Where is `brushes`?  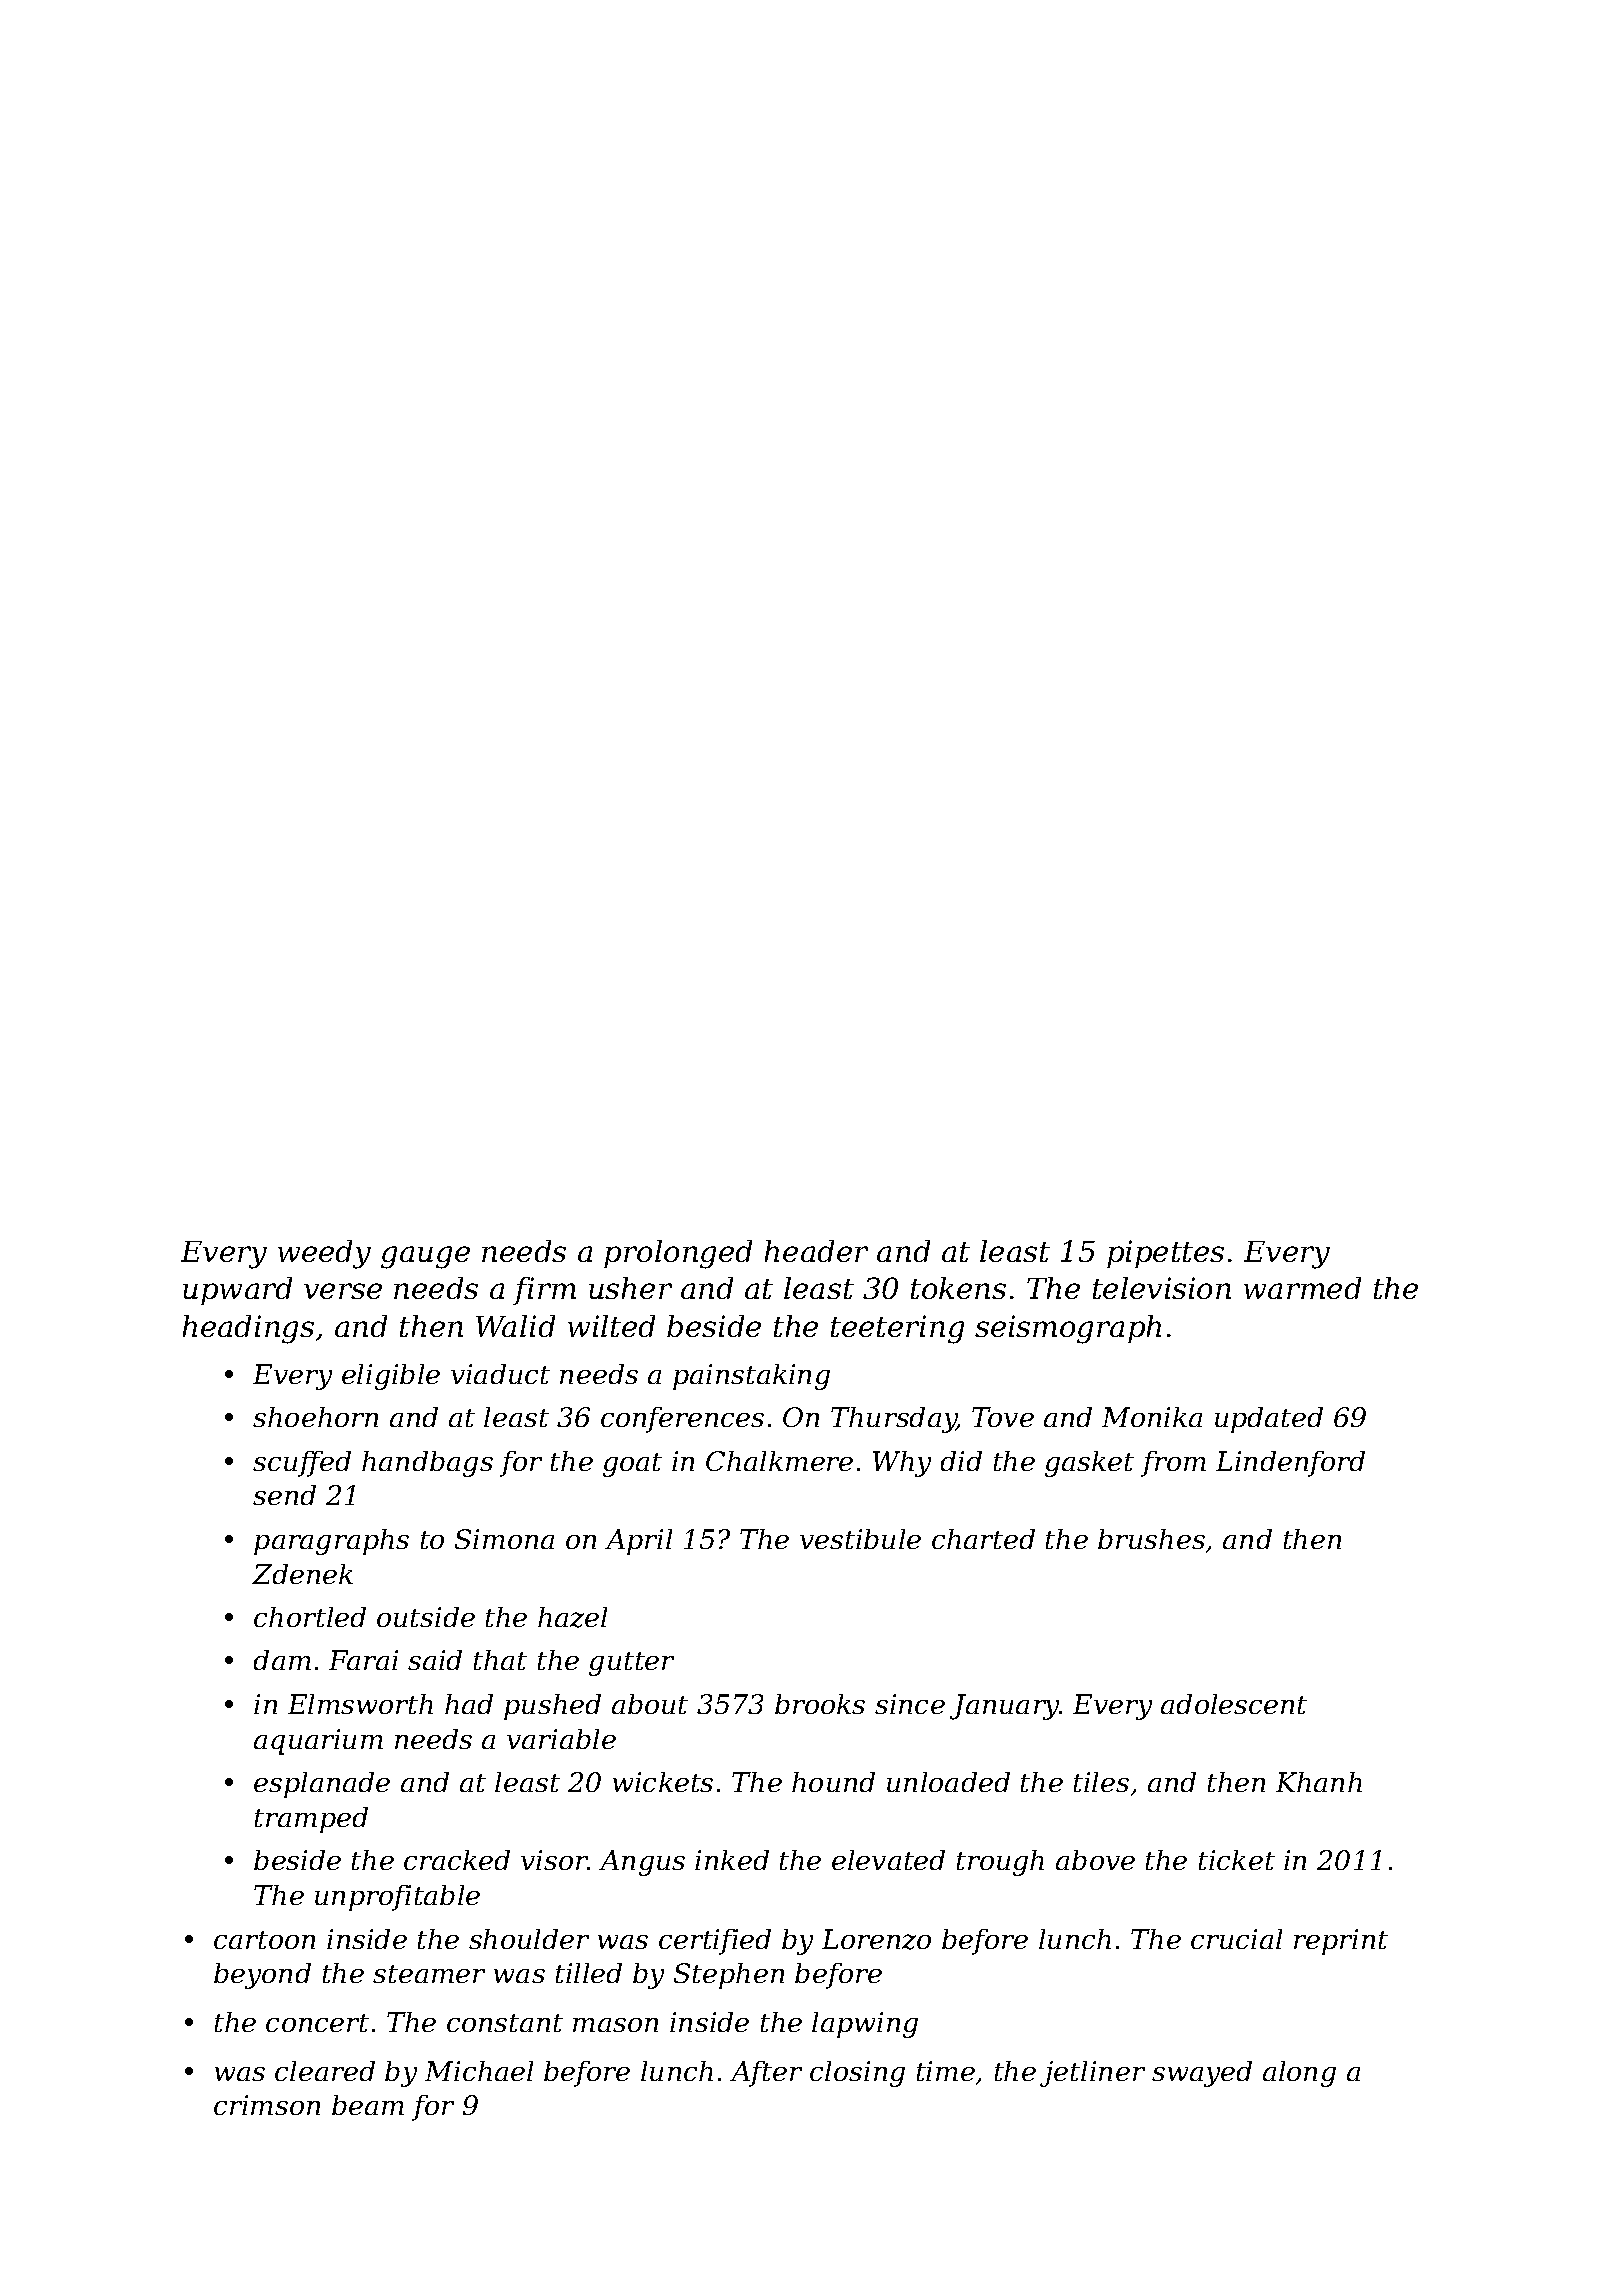 brushes is located at coordinates (1151, 1539).
